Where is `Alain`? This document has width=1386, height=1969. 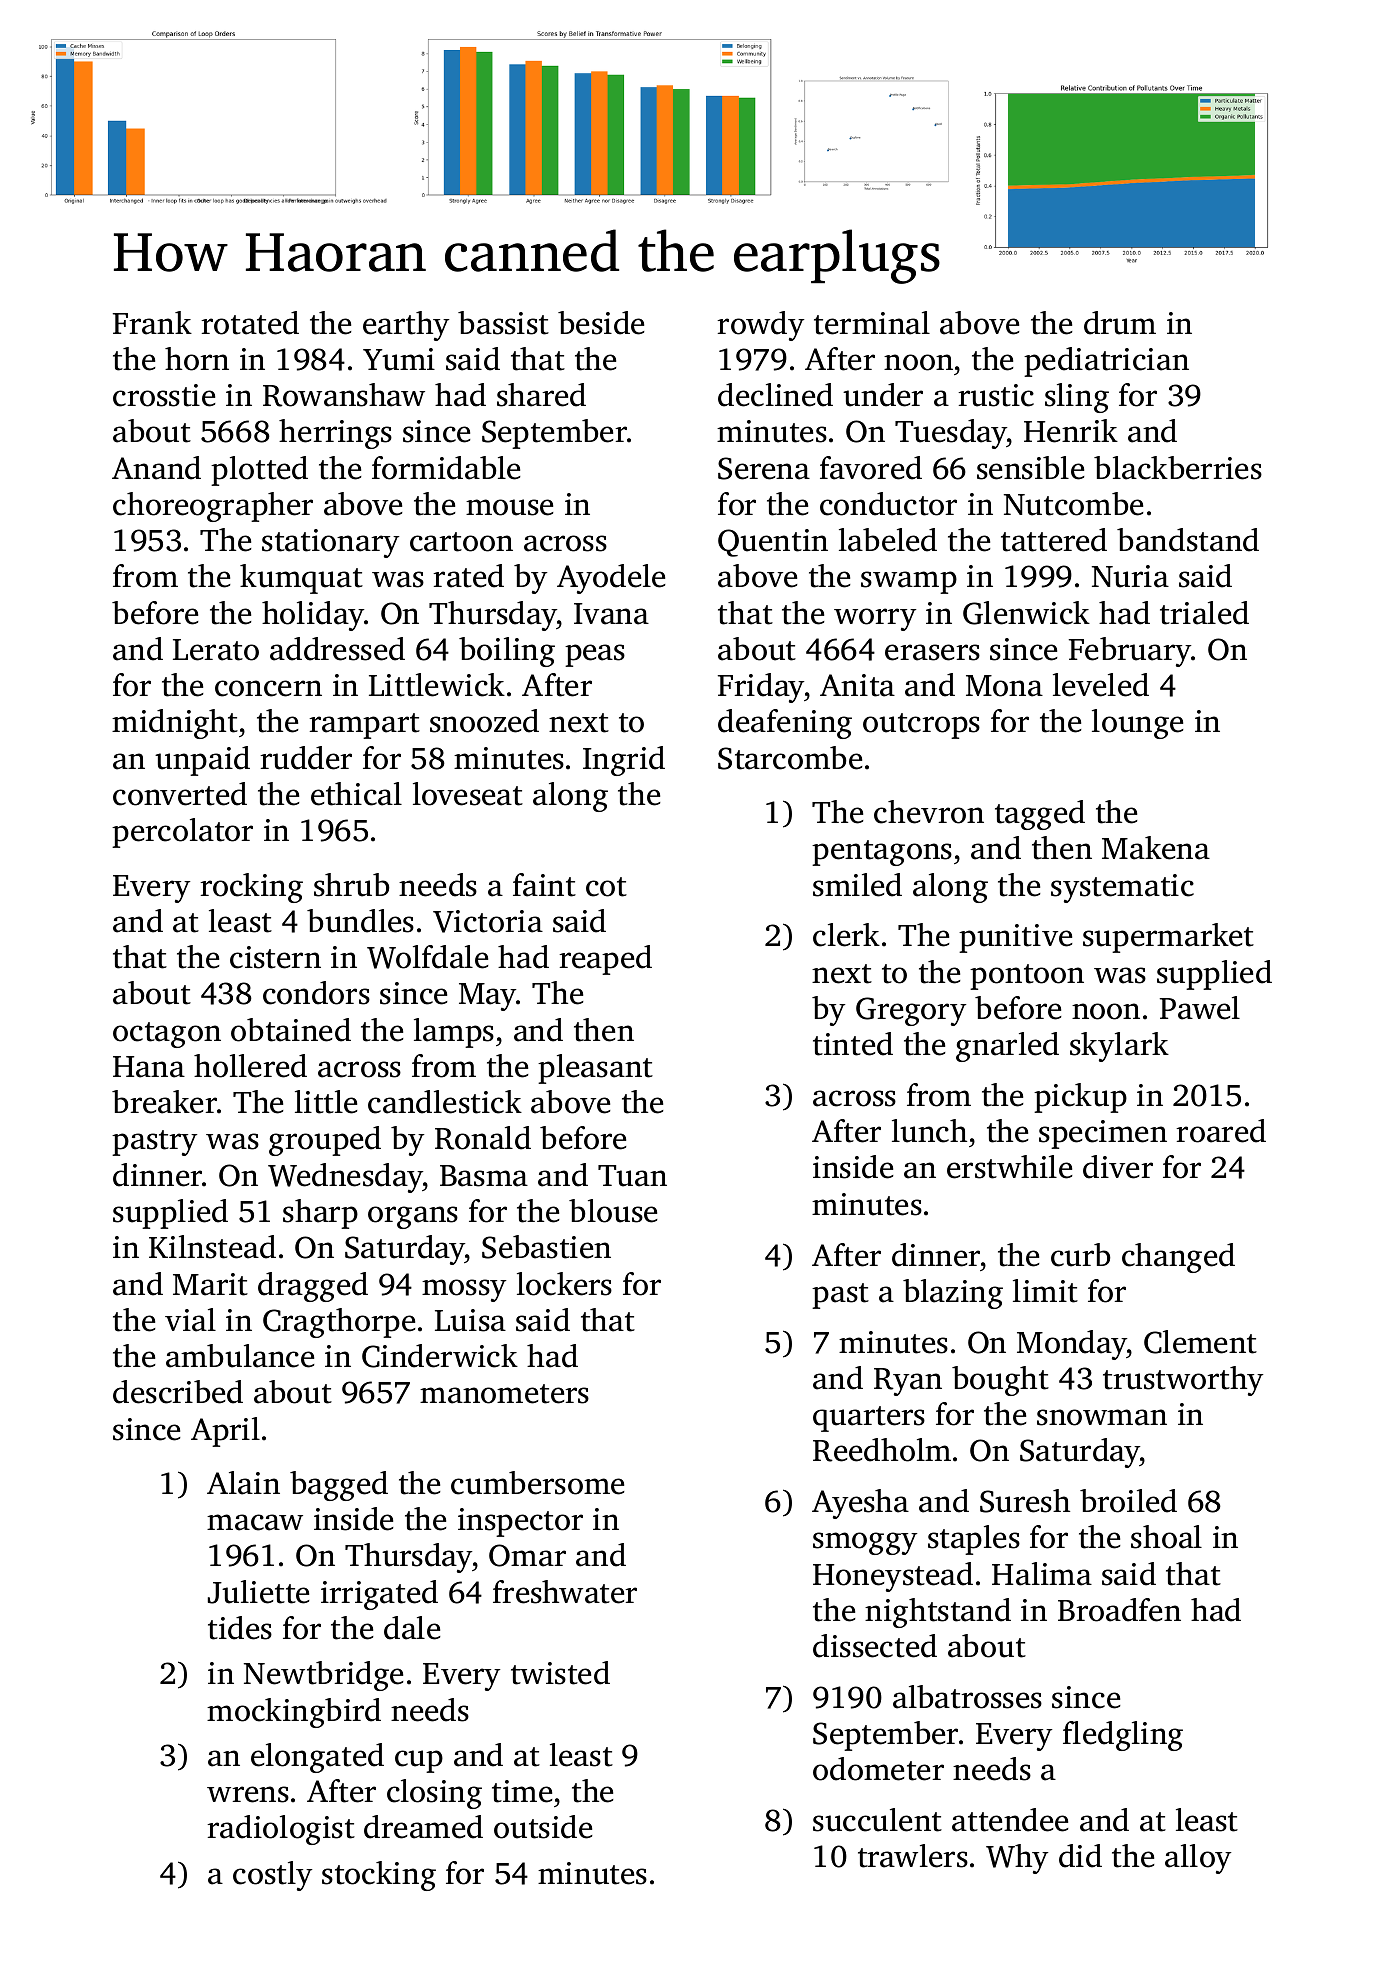 Alain is located at coordinates (243, 1483).
